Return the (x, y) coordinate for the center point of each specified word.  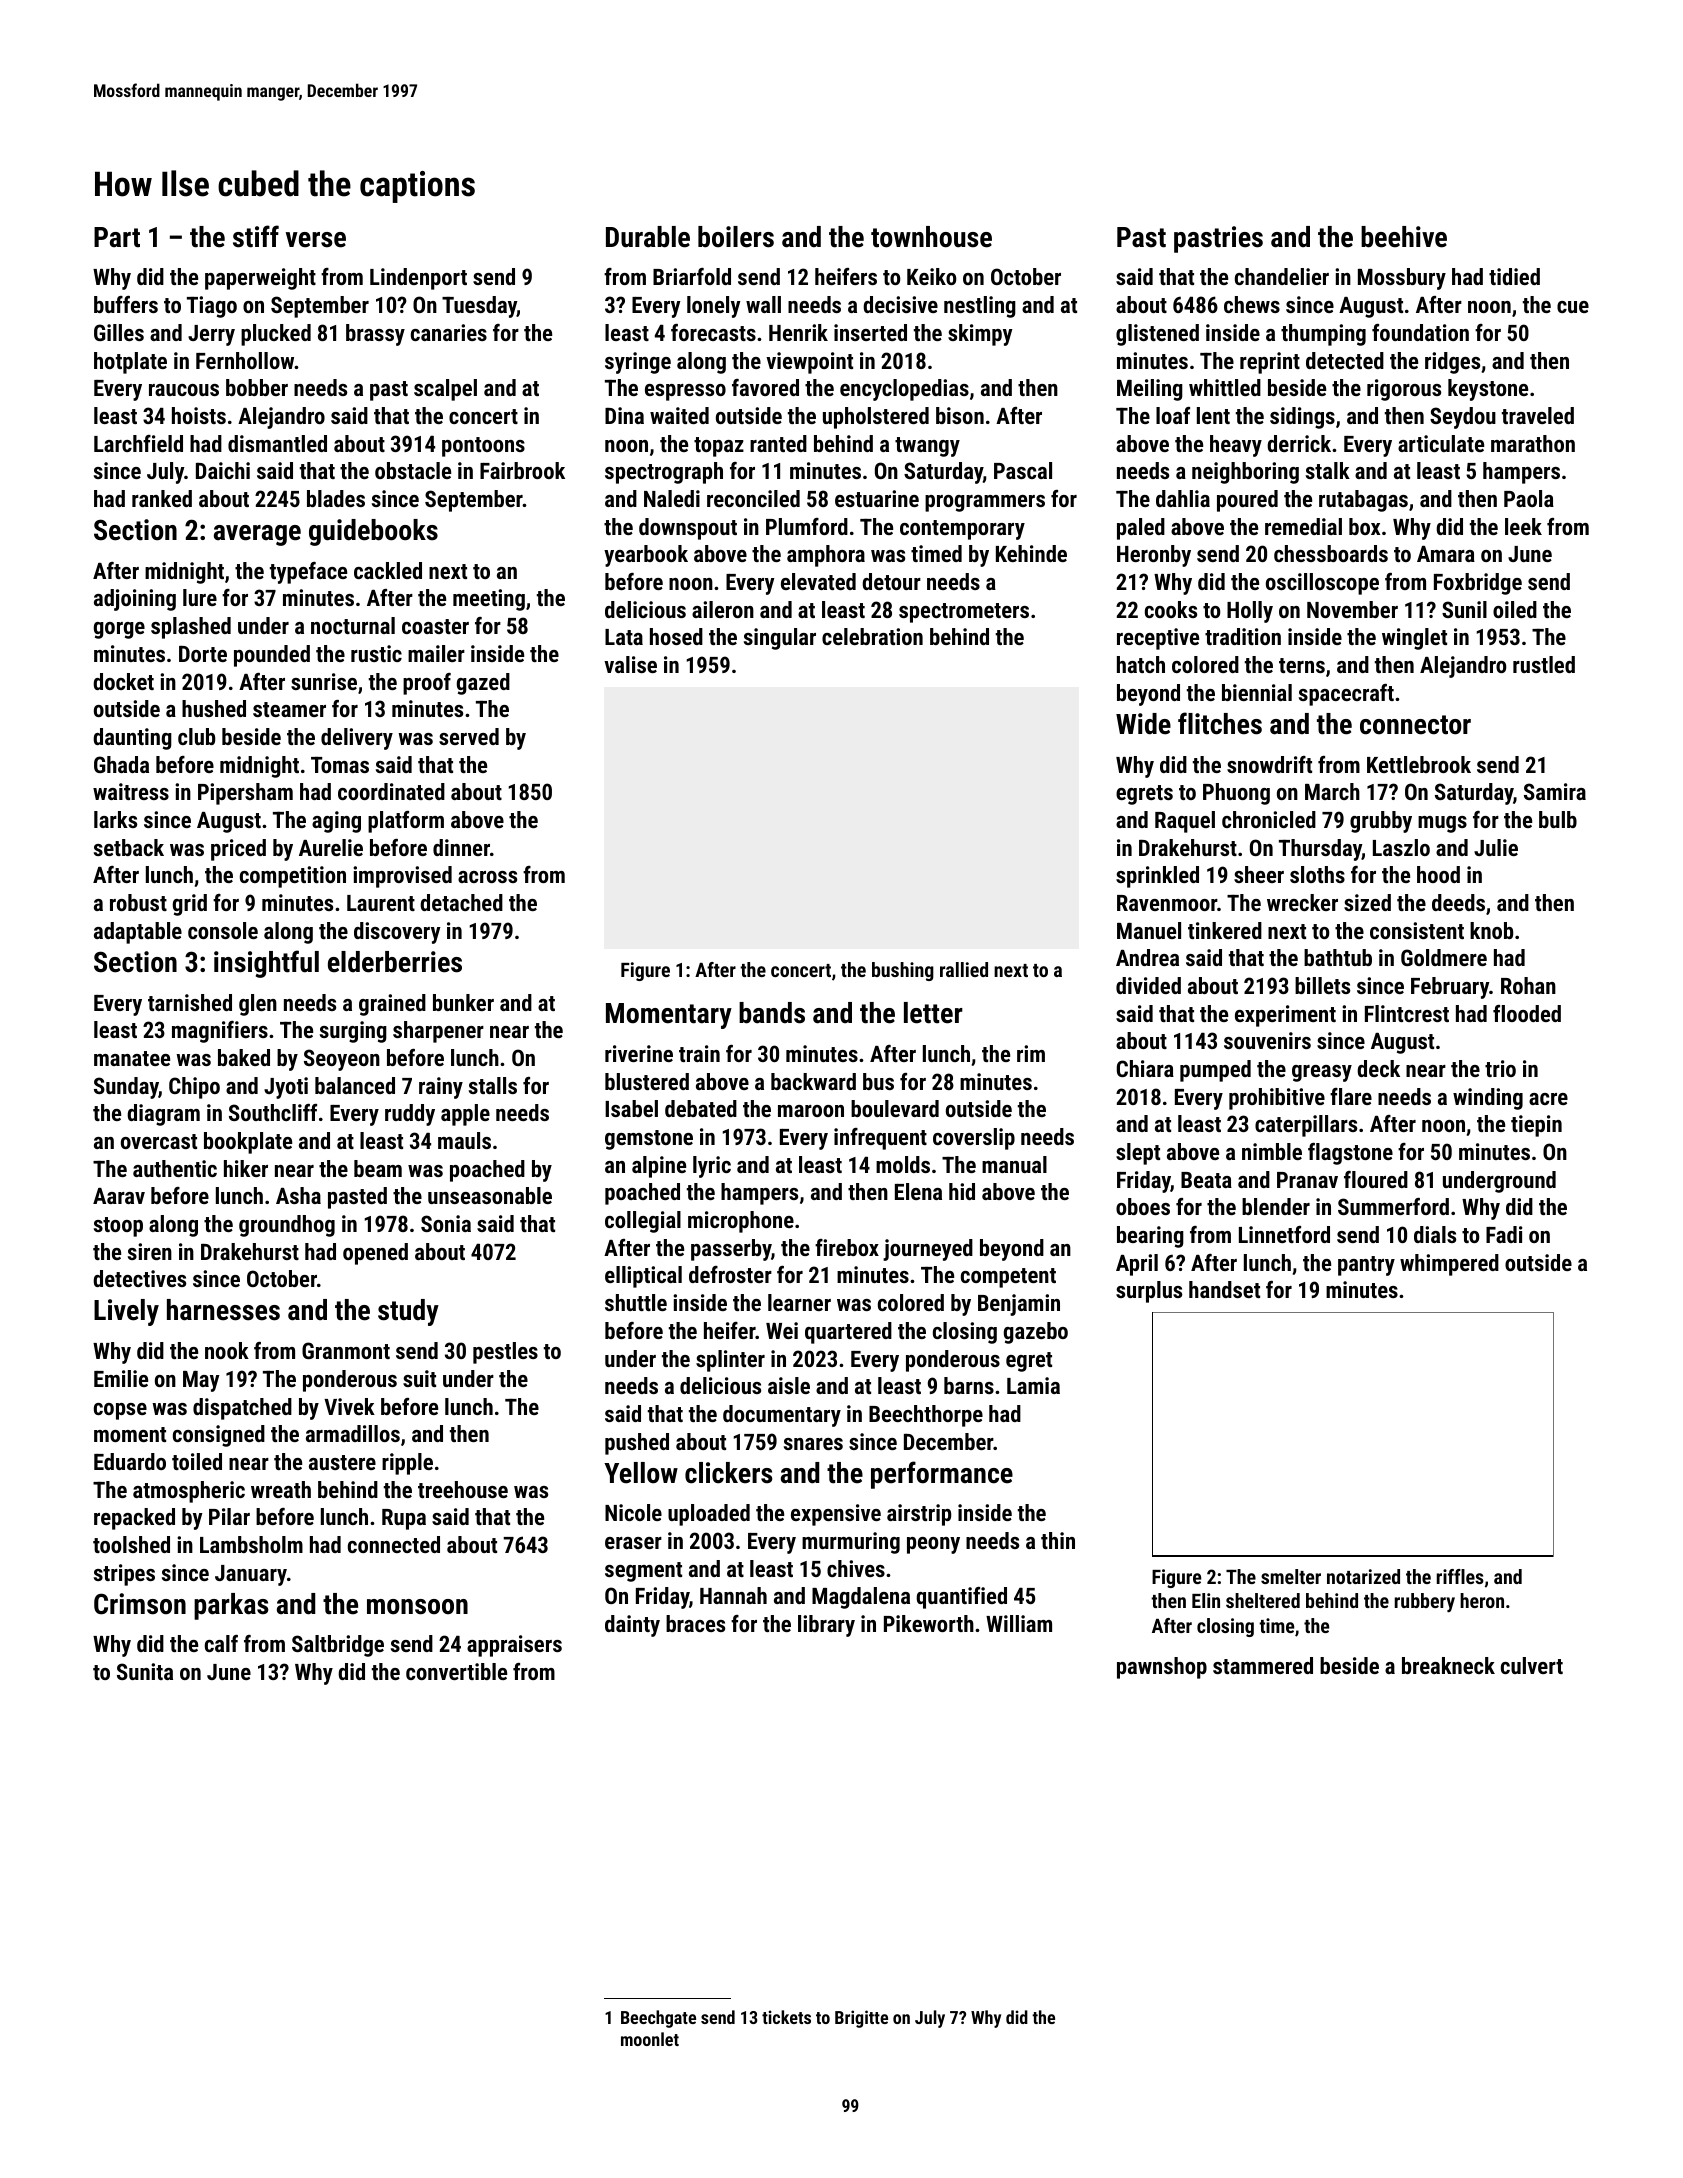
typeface (308, 573)
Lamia (1033, 1385)
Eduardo (130, 1461)
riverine (639, 1053)
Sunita (145, 1671)
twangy (927, 447)
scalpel (445, 390)
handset (1224, 1289)
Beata (1206, 1180)
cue (1573, 307)
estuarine (877, 498)
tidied (1514, 276)
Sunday (126, 1088)
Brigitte (861, 2019)
